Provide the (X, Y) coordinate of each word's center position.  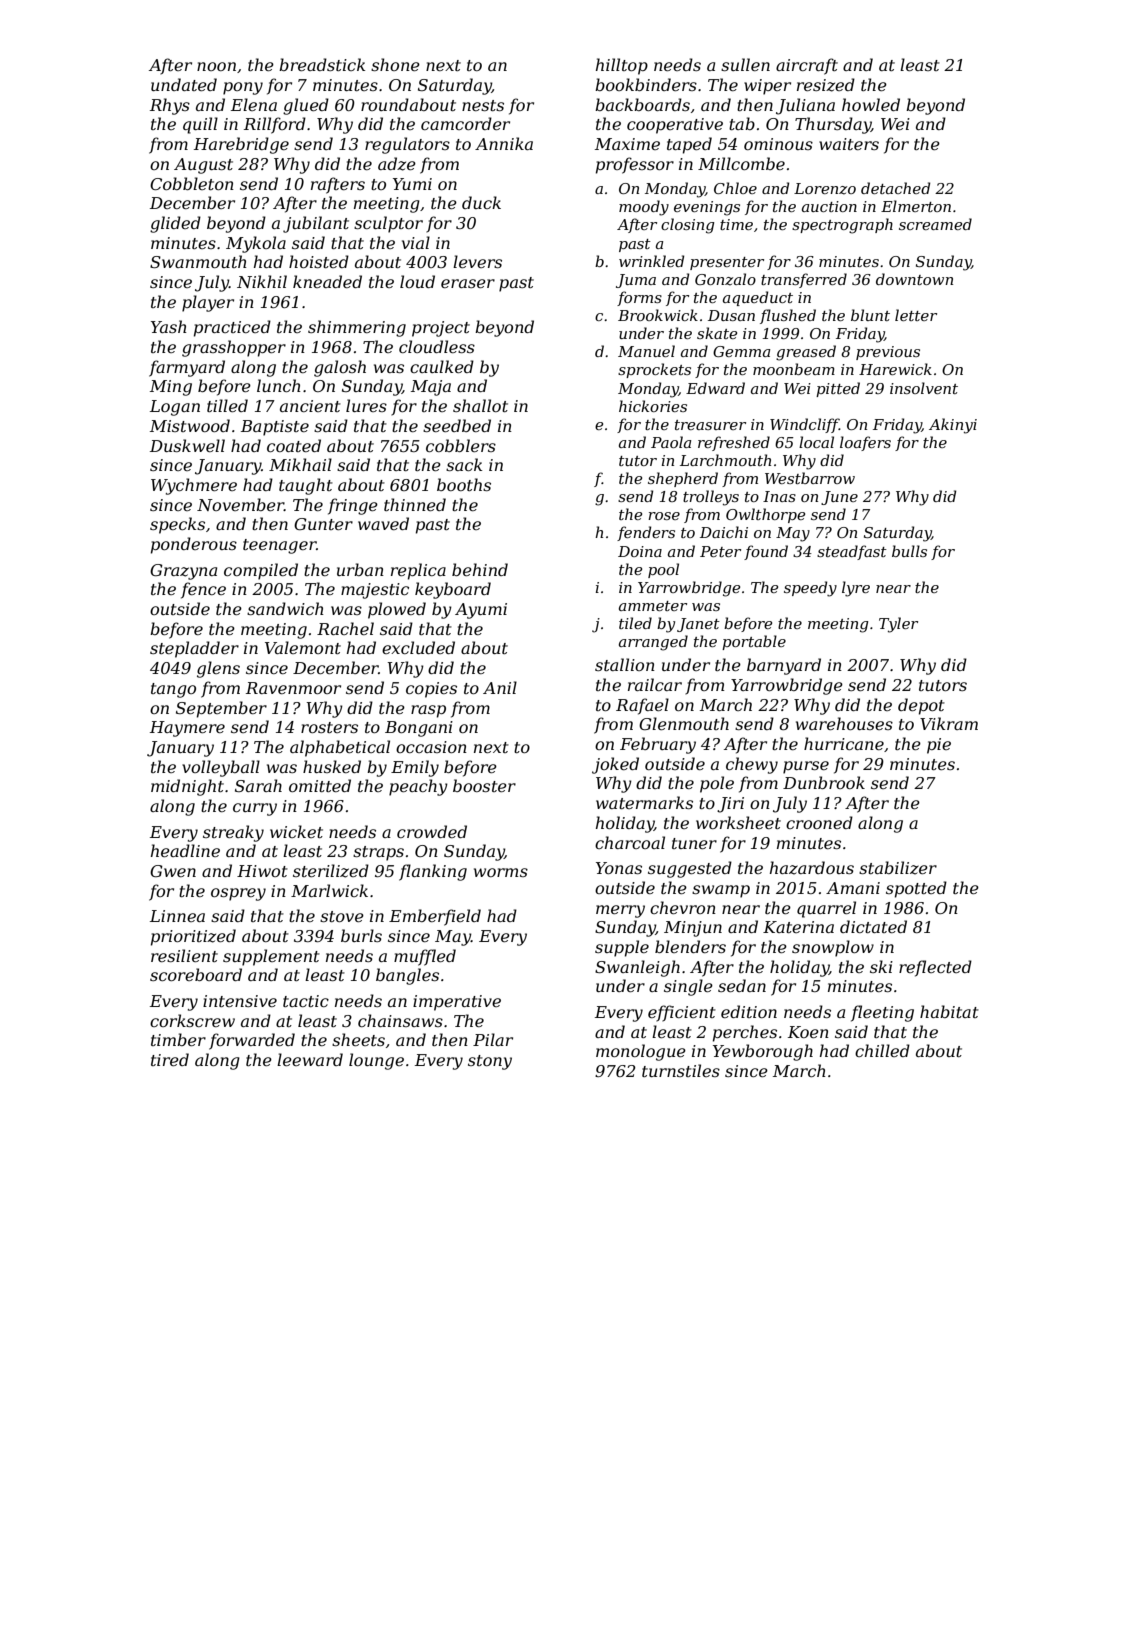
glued (306, 106)
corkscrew (192, 1020)
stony (490, 1062)
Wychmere (194, 486)
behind (480, 569)
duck (481, 202)
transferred (804, 280)
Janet (698, 625)
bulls (909, 551)
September (221, 709)
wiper (767, 87)
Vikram (949, 723)
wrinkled (651, 261)
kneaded (327, 281)
